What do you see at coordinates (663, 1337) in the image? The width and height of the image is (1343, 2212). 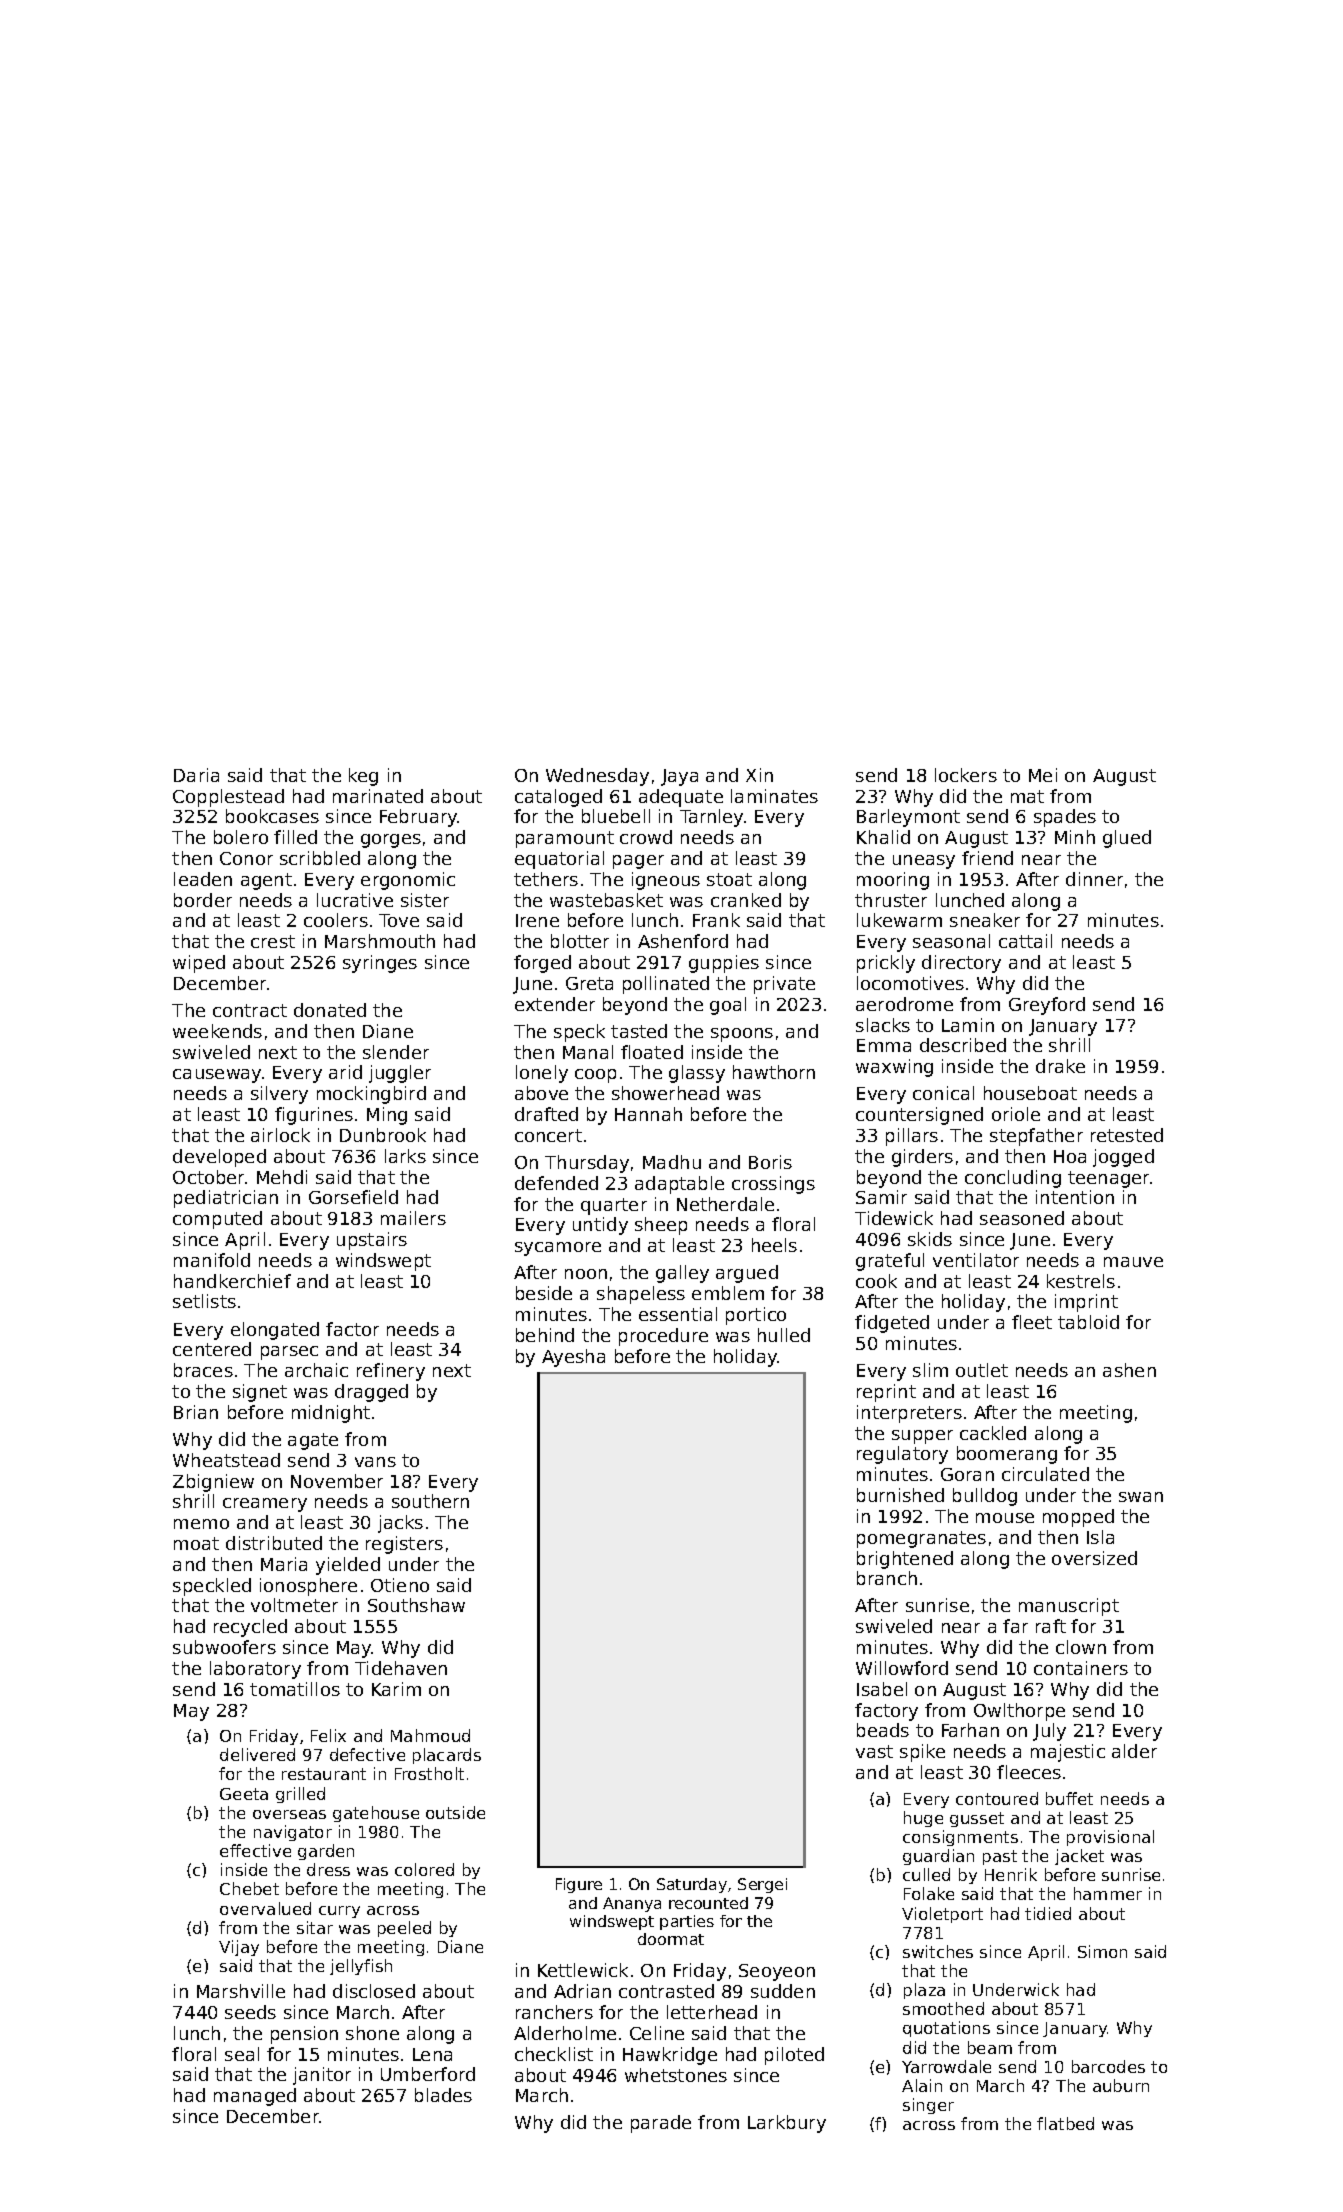 I see `procedure` at bounding box center [663, 1337].
